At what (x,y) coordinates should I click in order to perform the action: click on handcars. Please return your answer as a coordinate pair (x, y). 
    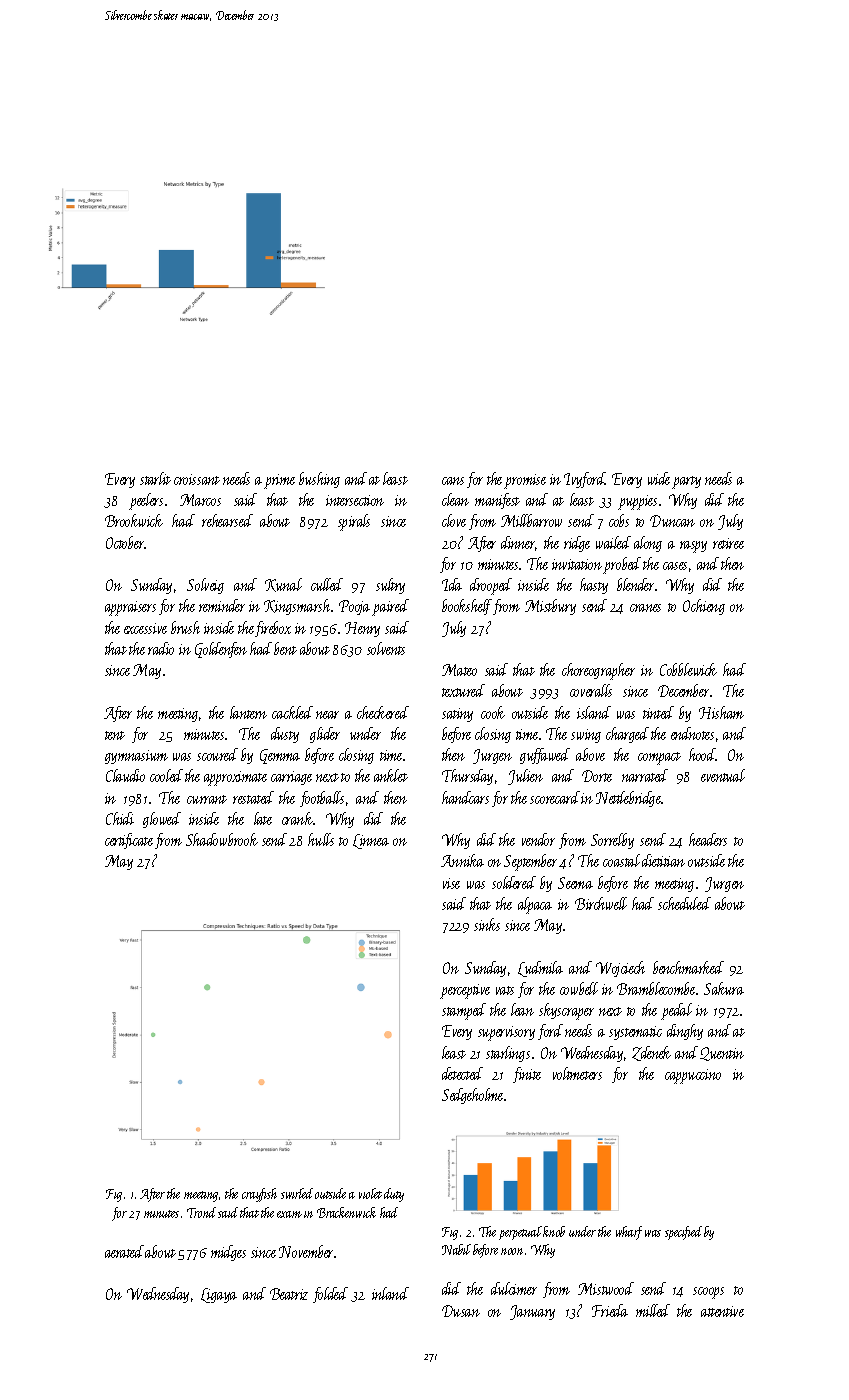
    Looking at the image, I should click on (465, 797).
